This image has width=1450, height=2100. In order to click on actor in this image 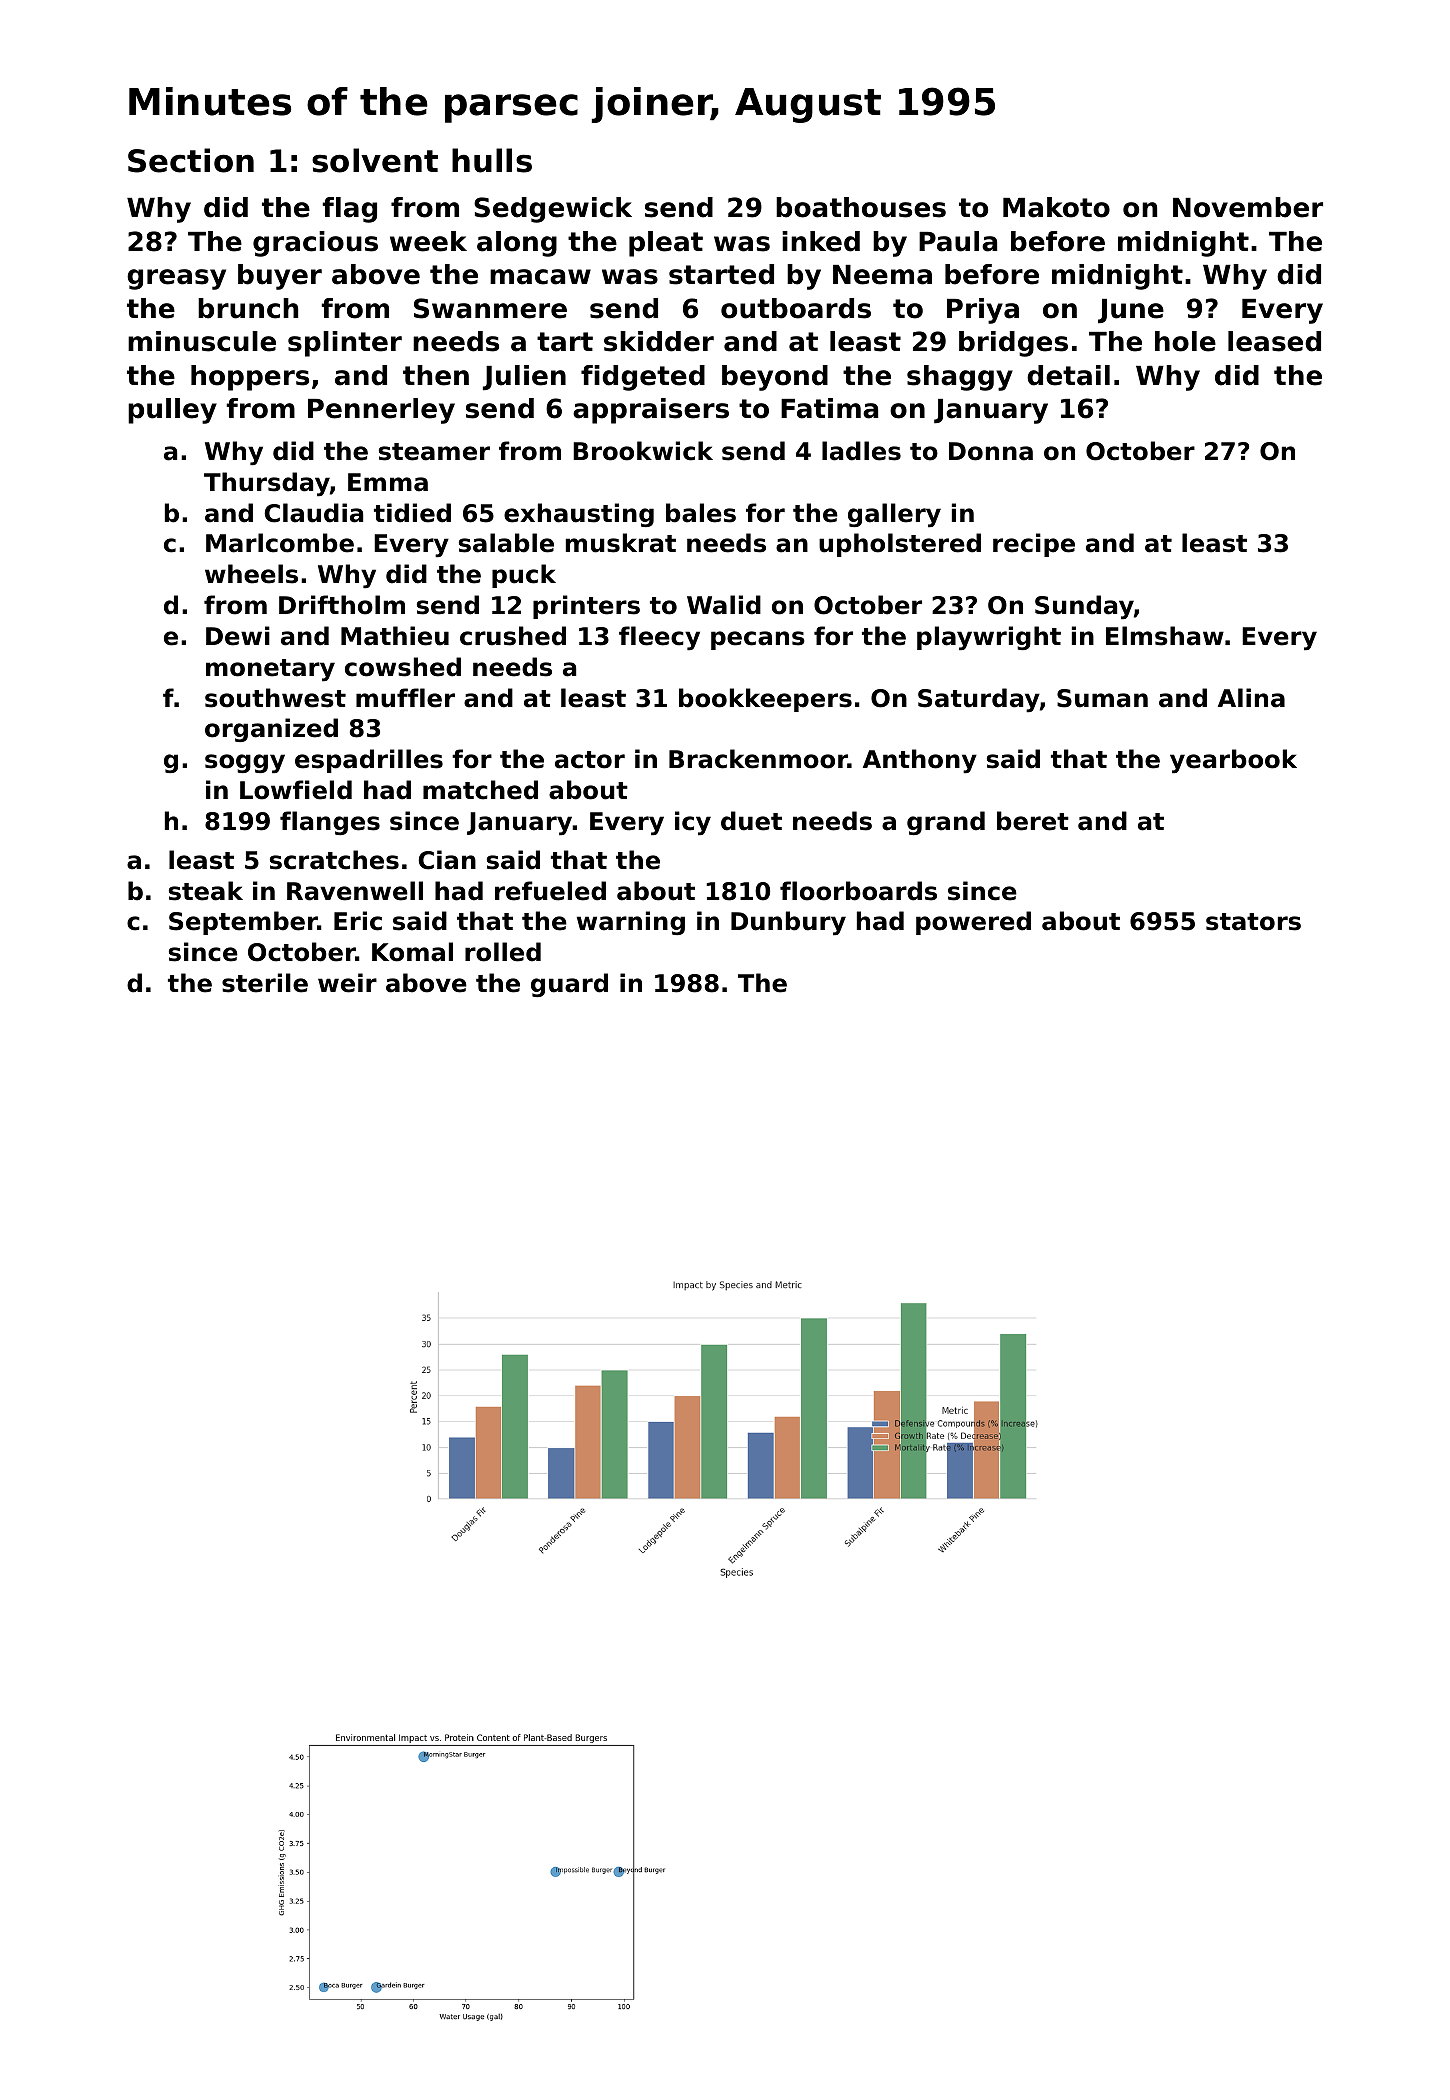, I will do `click(590, 760)`.
